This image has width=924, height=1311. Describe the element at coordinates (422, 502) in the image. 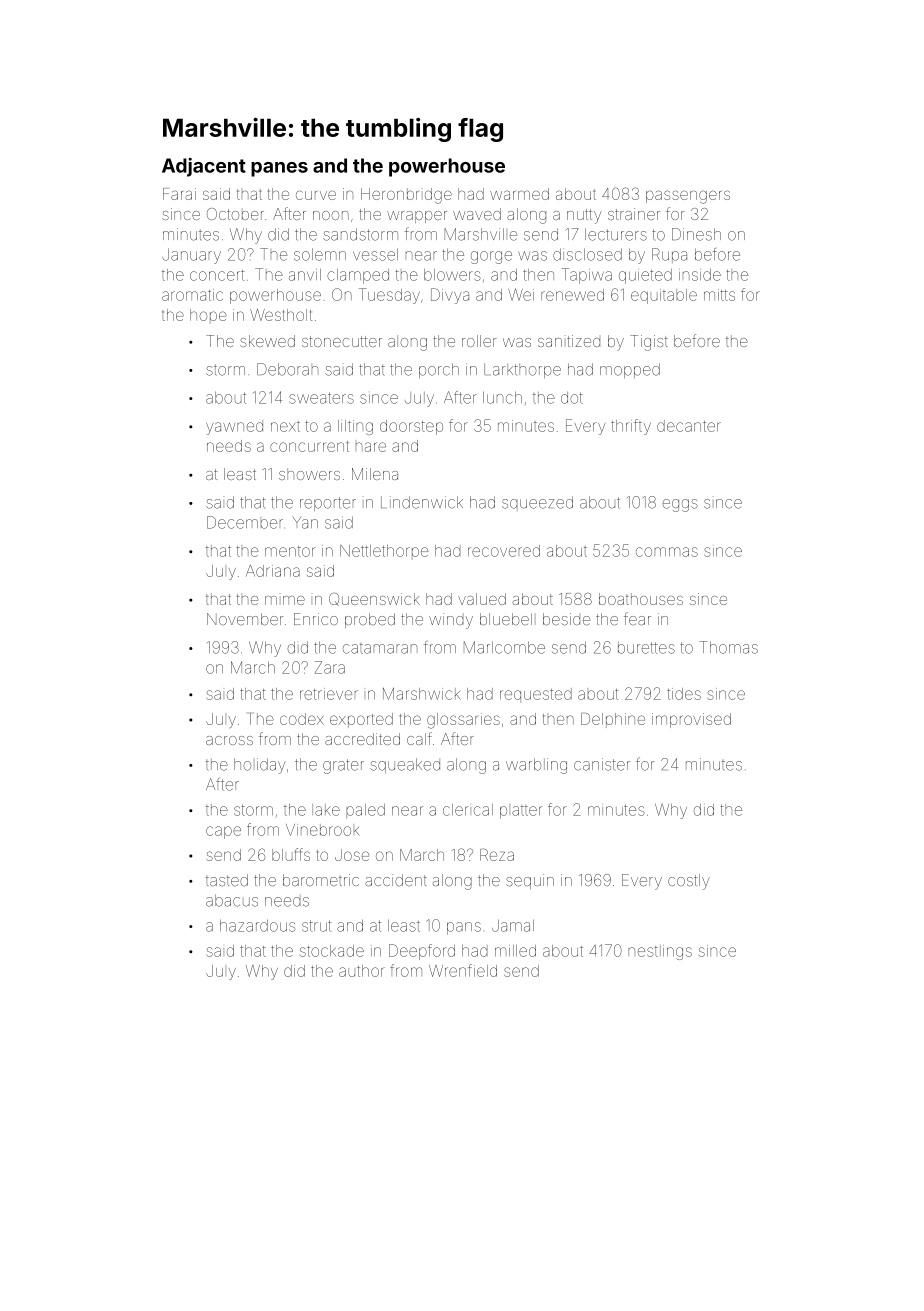

I see `Lindenwick` at that location.
